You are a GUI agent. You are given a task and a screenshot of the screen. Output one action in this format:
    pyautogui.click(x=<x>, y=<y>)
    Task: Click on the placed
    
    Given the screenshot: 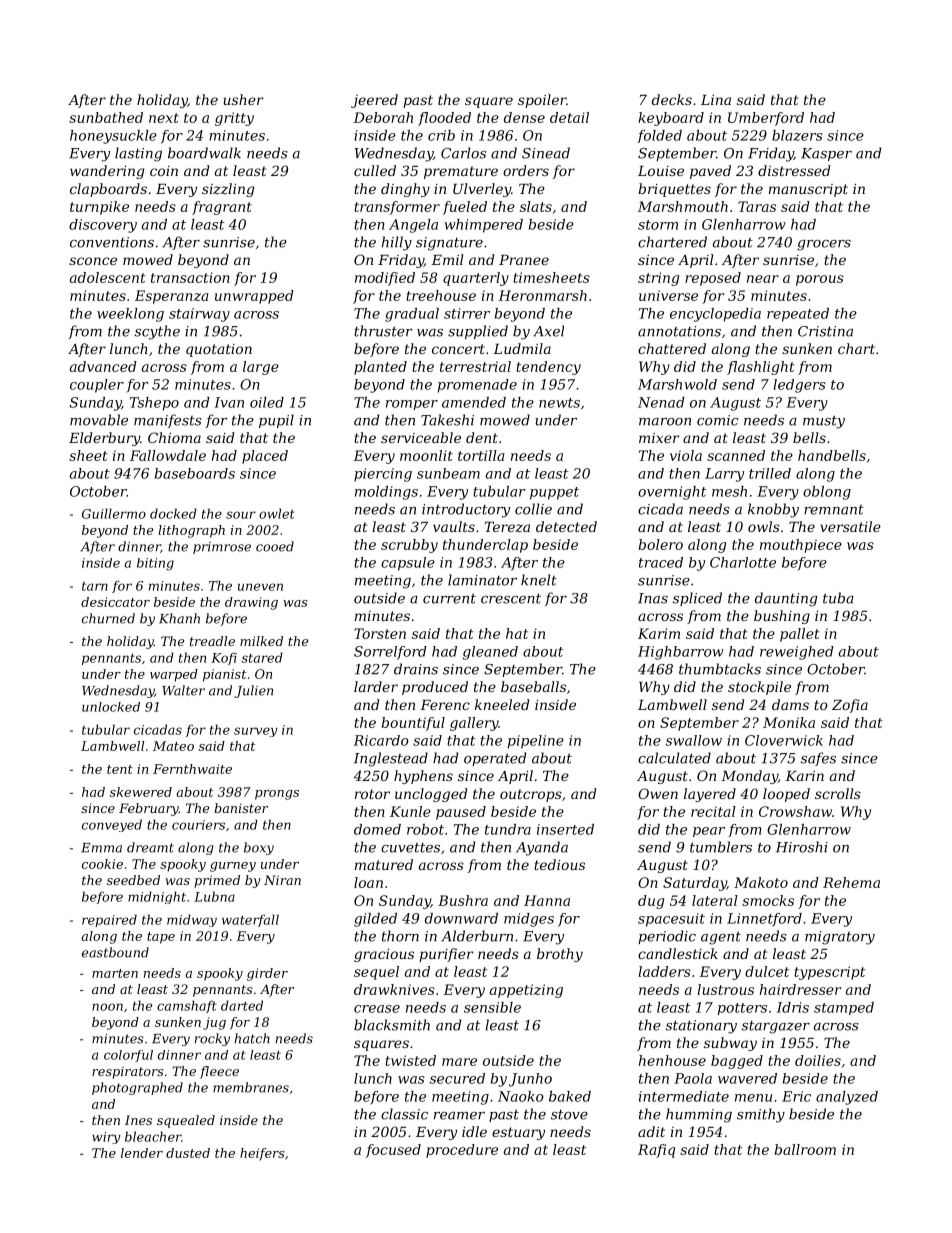 What is the action you would take?
    pyautogui.click(x=265, y=457)
